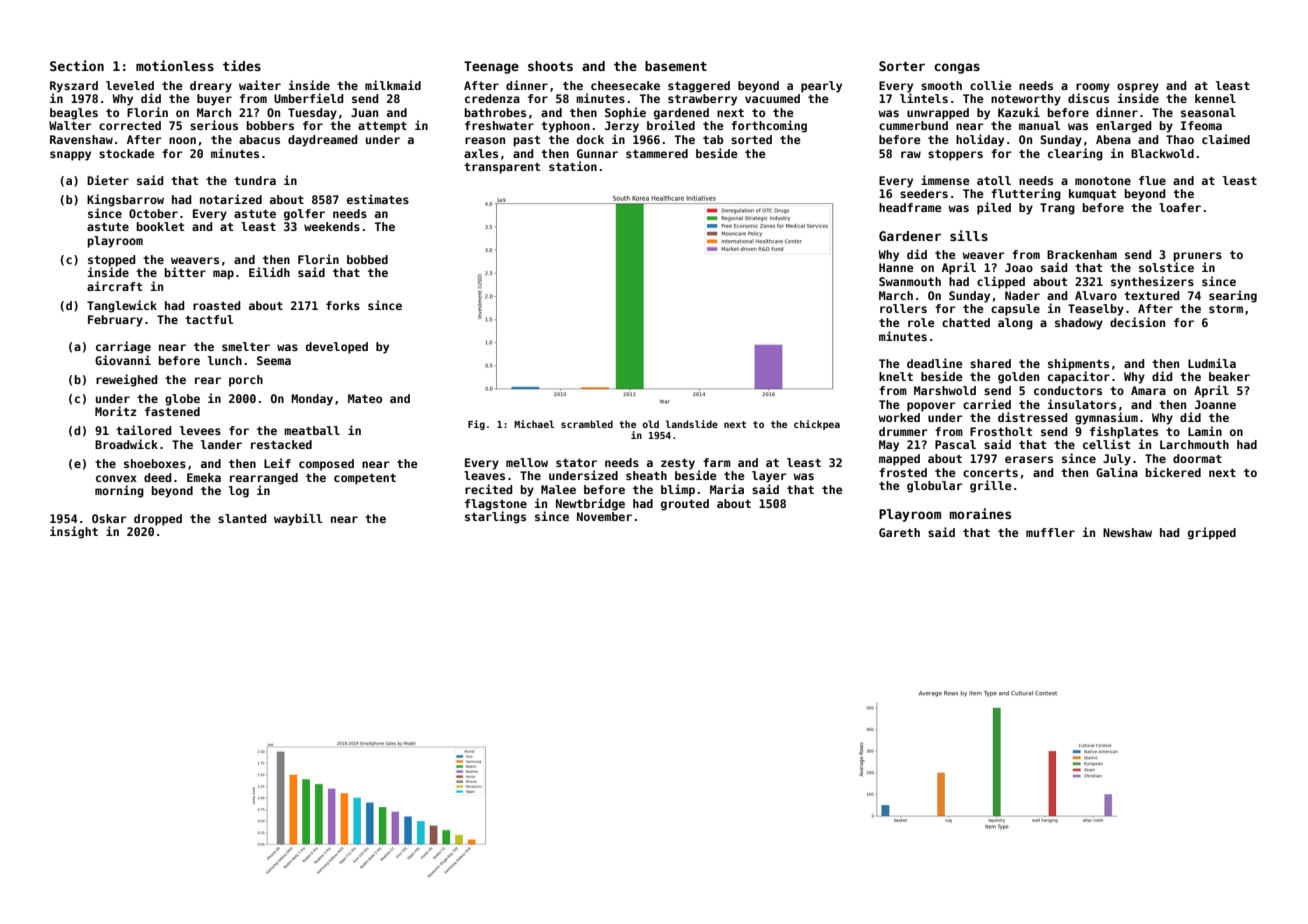  I want to click on Broadwick, so click(126, 444).
